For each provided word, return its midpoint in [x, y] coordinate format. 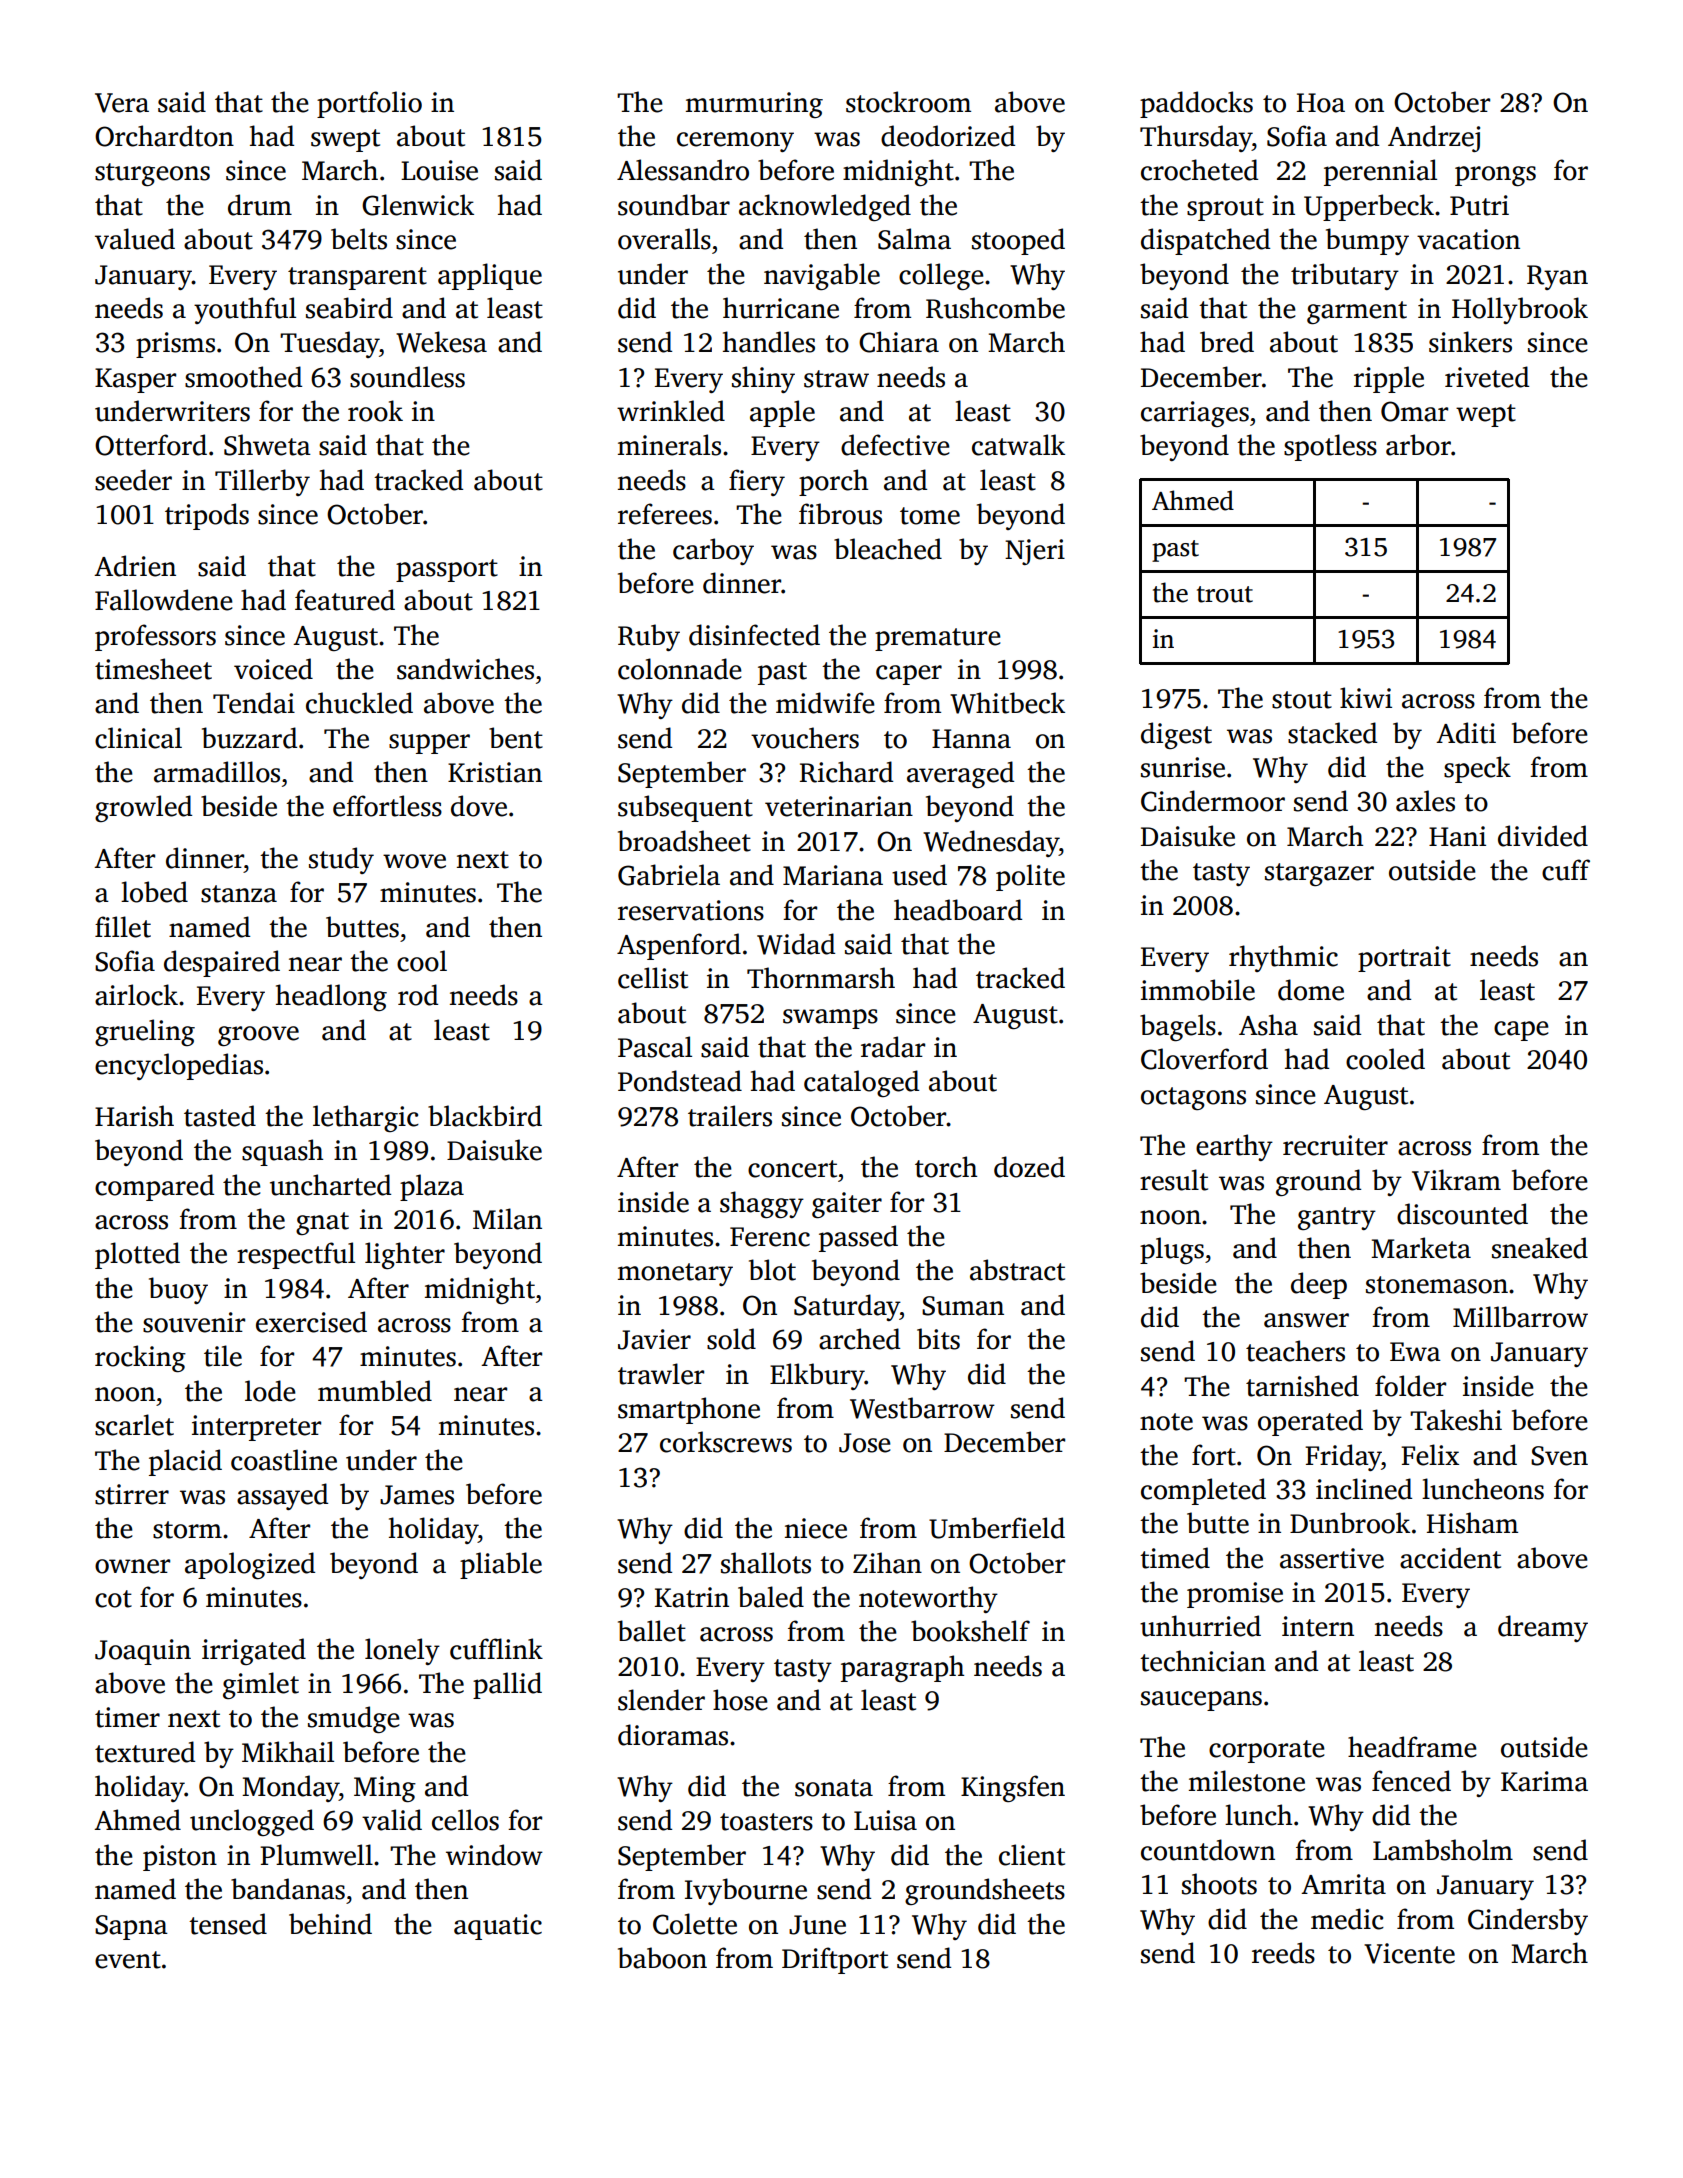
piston [180, 1858]
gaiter [847, 1205]
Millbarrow [1520, 1317]
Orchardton [164, 136]
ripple [1389, 379]
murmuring [754, 105]
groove [258, 1036]
